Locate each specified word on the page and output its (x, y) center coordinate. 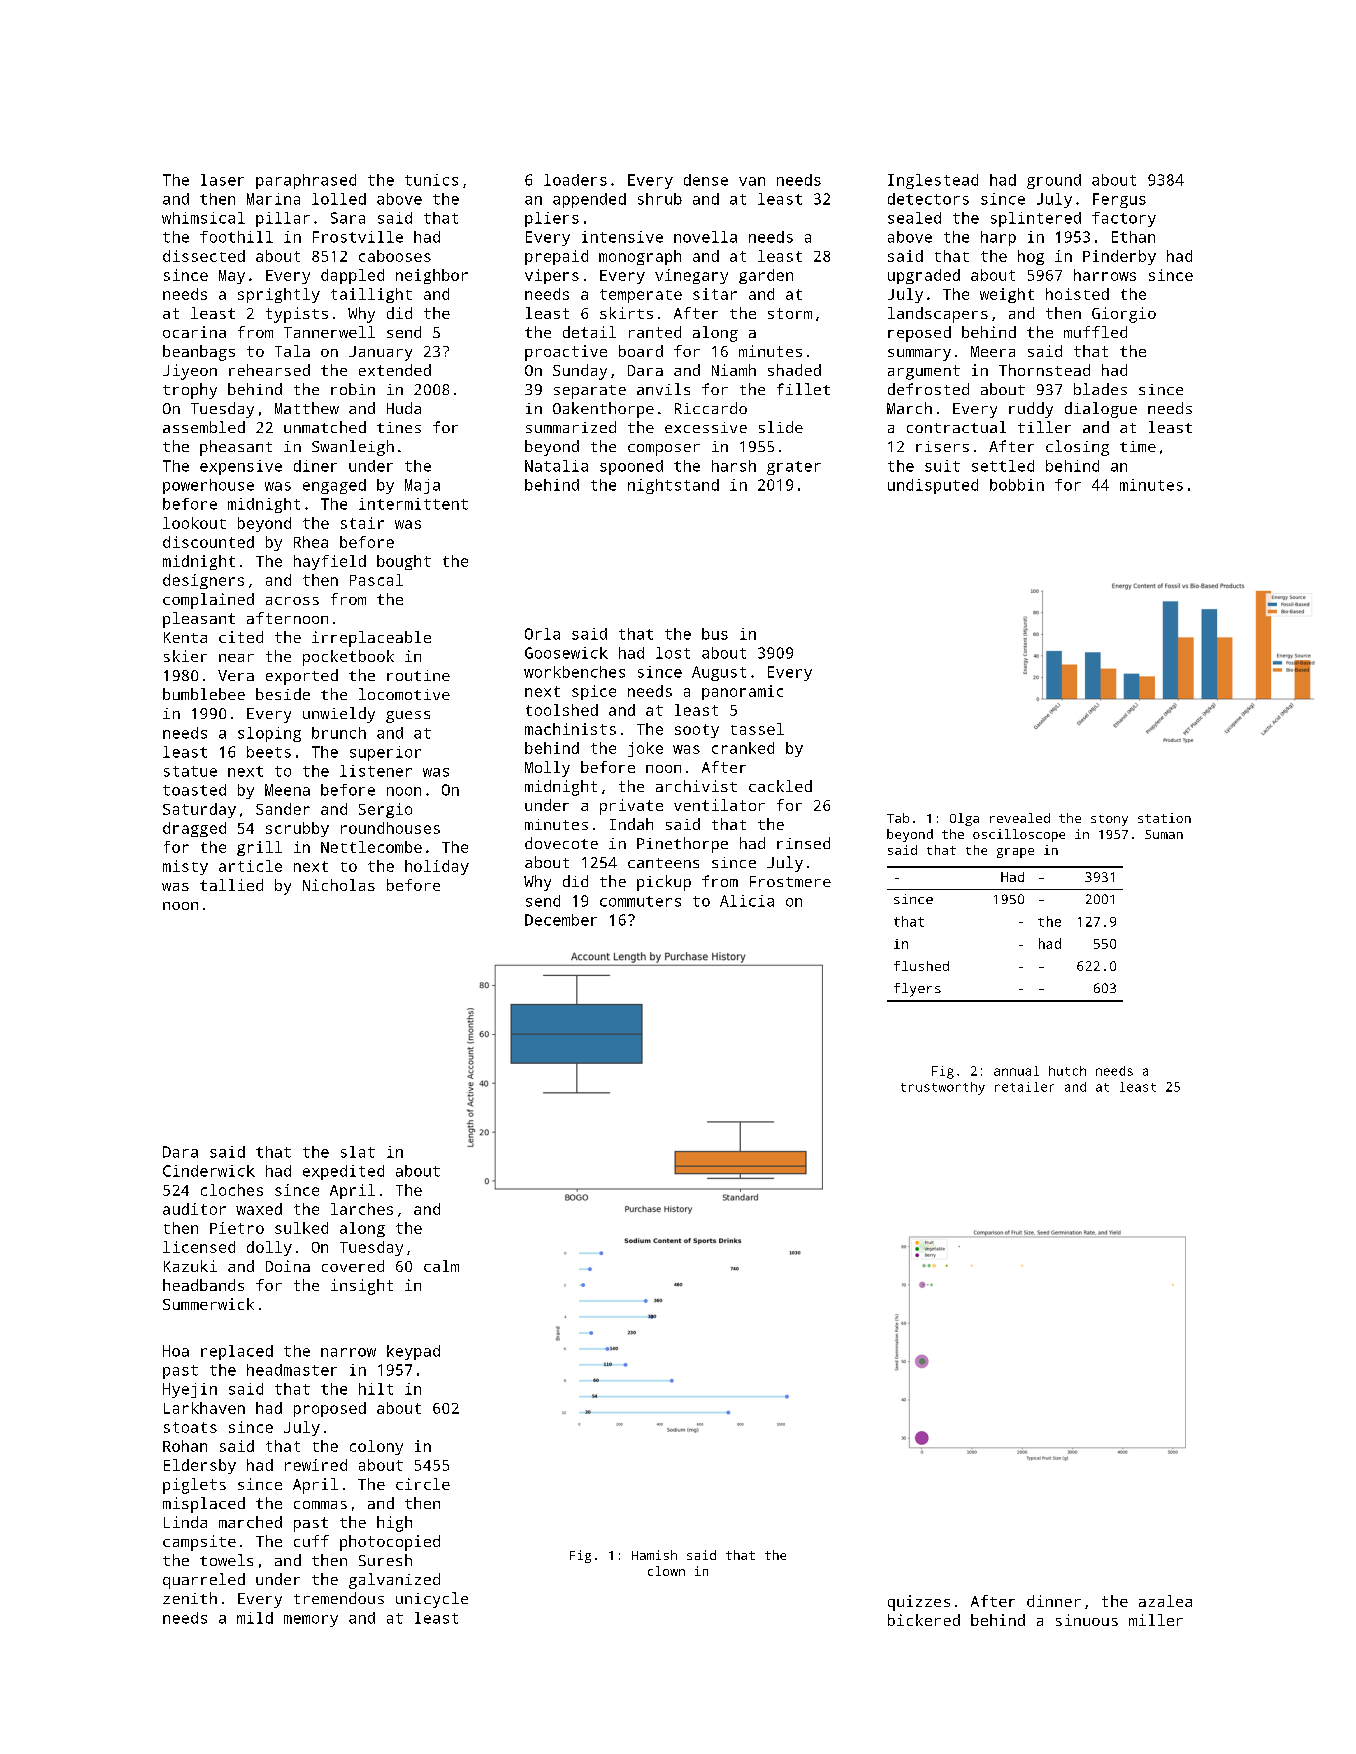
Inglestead (933, 181)
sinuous (1087, 1620)
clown (666, 1571)
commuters (640, 901)
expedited (343, 1172)
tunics (431, 180)
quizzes (919, 1603)
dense (706, 180)
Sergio (385, 810)
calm (441, 1266)
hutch (1067, 1071)
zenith (190, 1598)
